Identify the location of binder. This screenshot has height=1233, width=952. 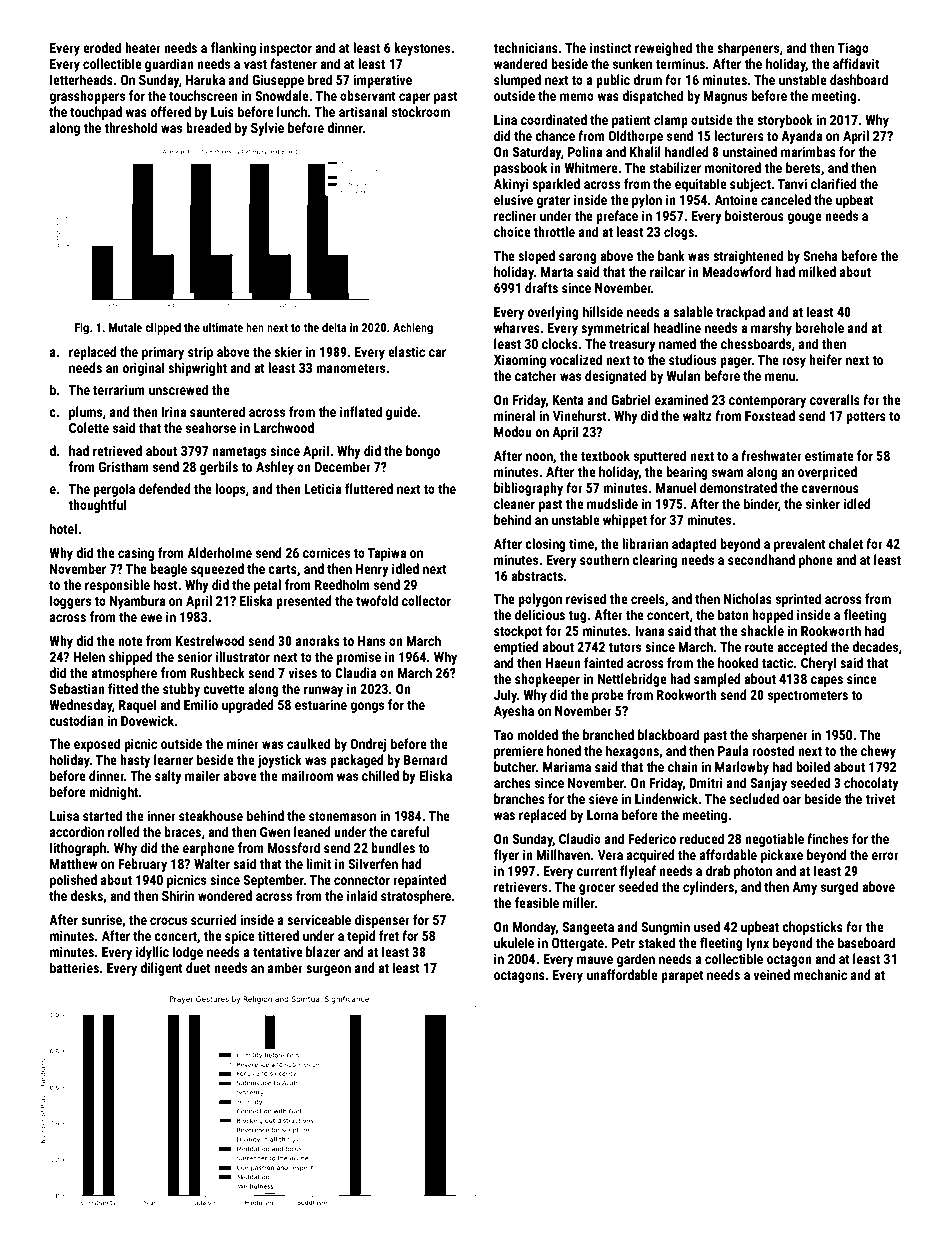
(761, 503).
